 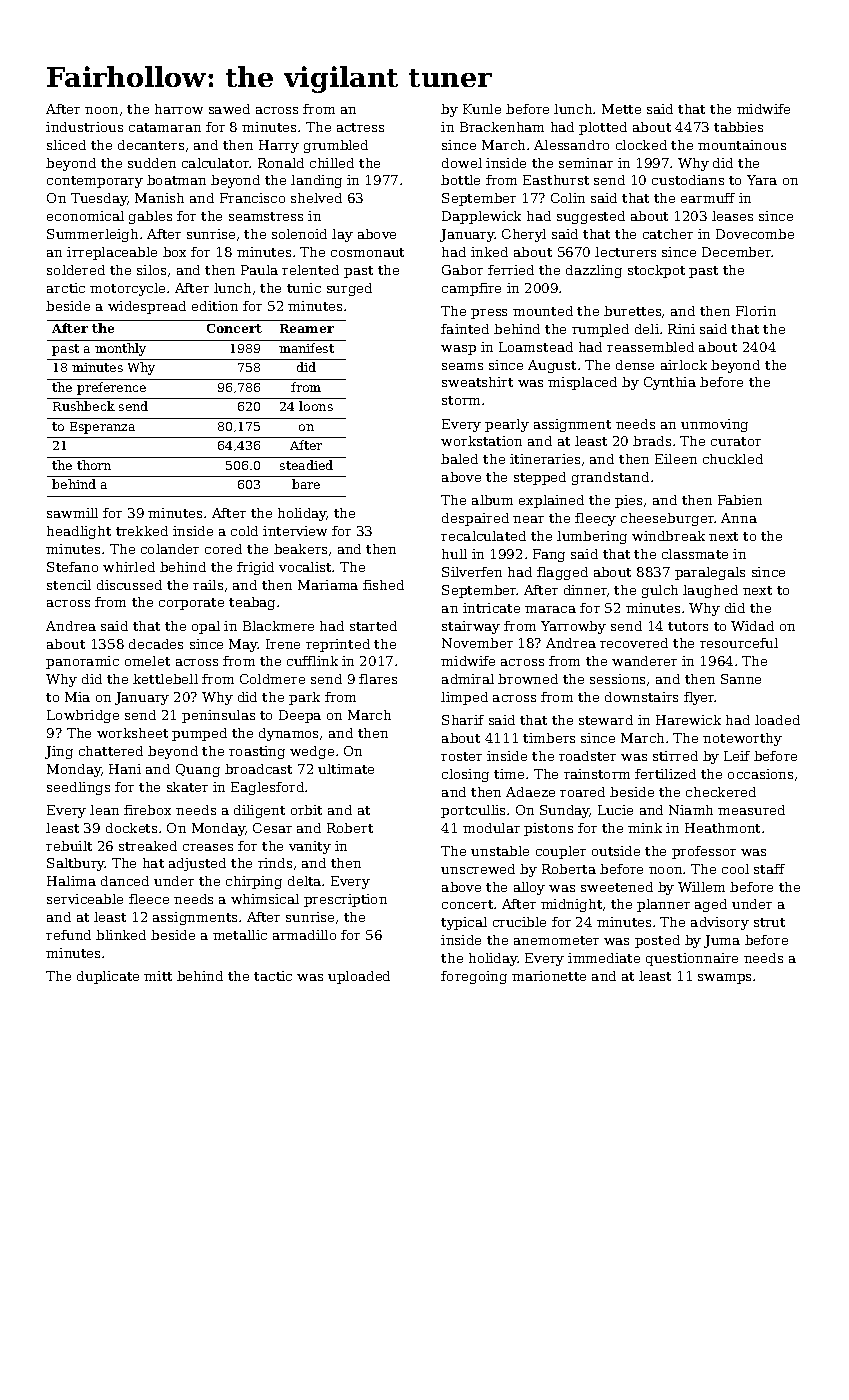 I want to click on duplicate, so click(x=108, y=977).
